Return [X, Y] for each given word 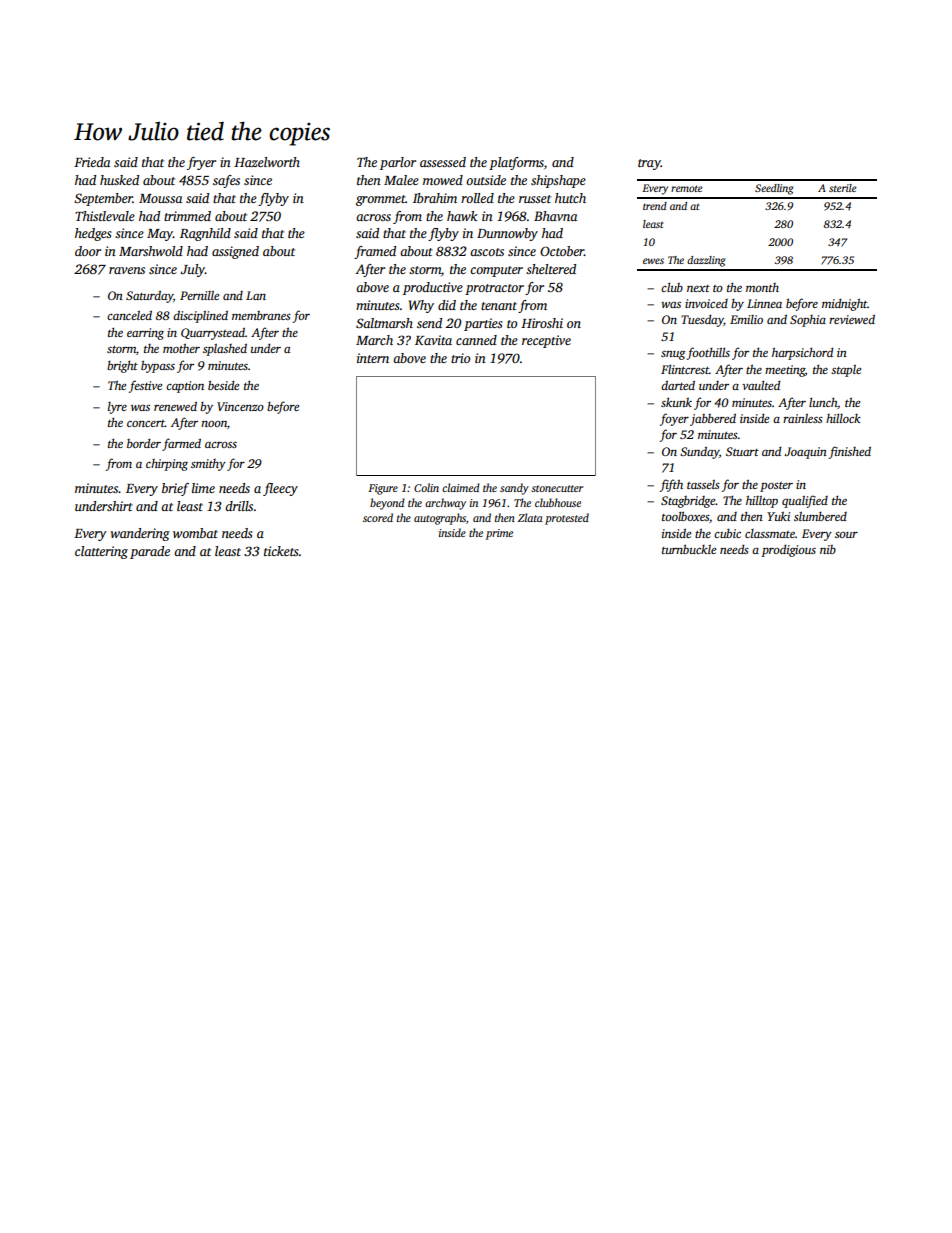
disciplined [200, 316]
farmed [181, 444]
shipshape [558, 181]
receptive [546, 341]
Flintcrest [685, 369]
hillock [843, 418]
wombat [195, 533]
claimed [461, 487]
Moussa [160, 198]
